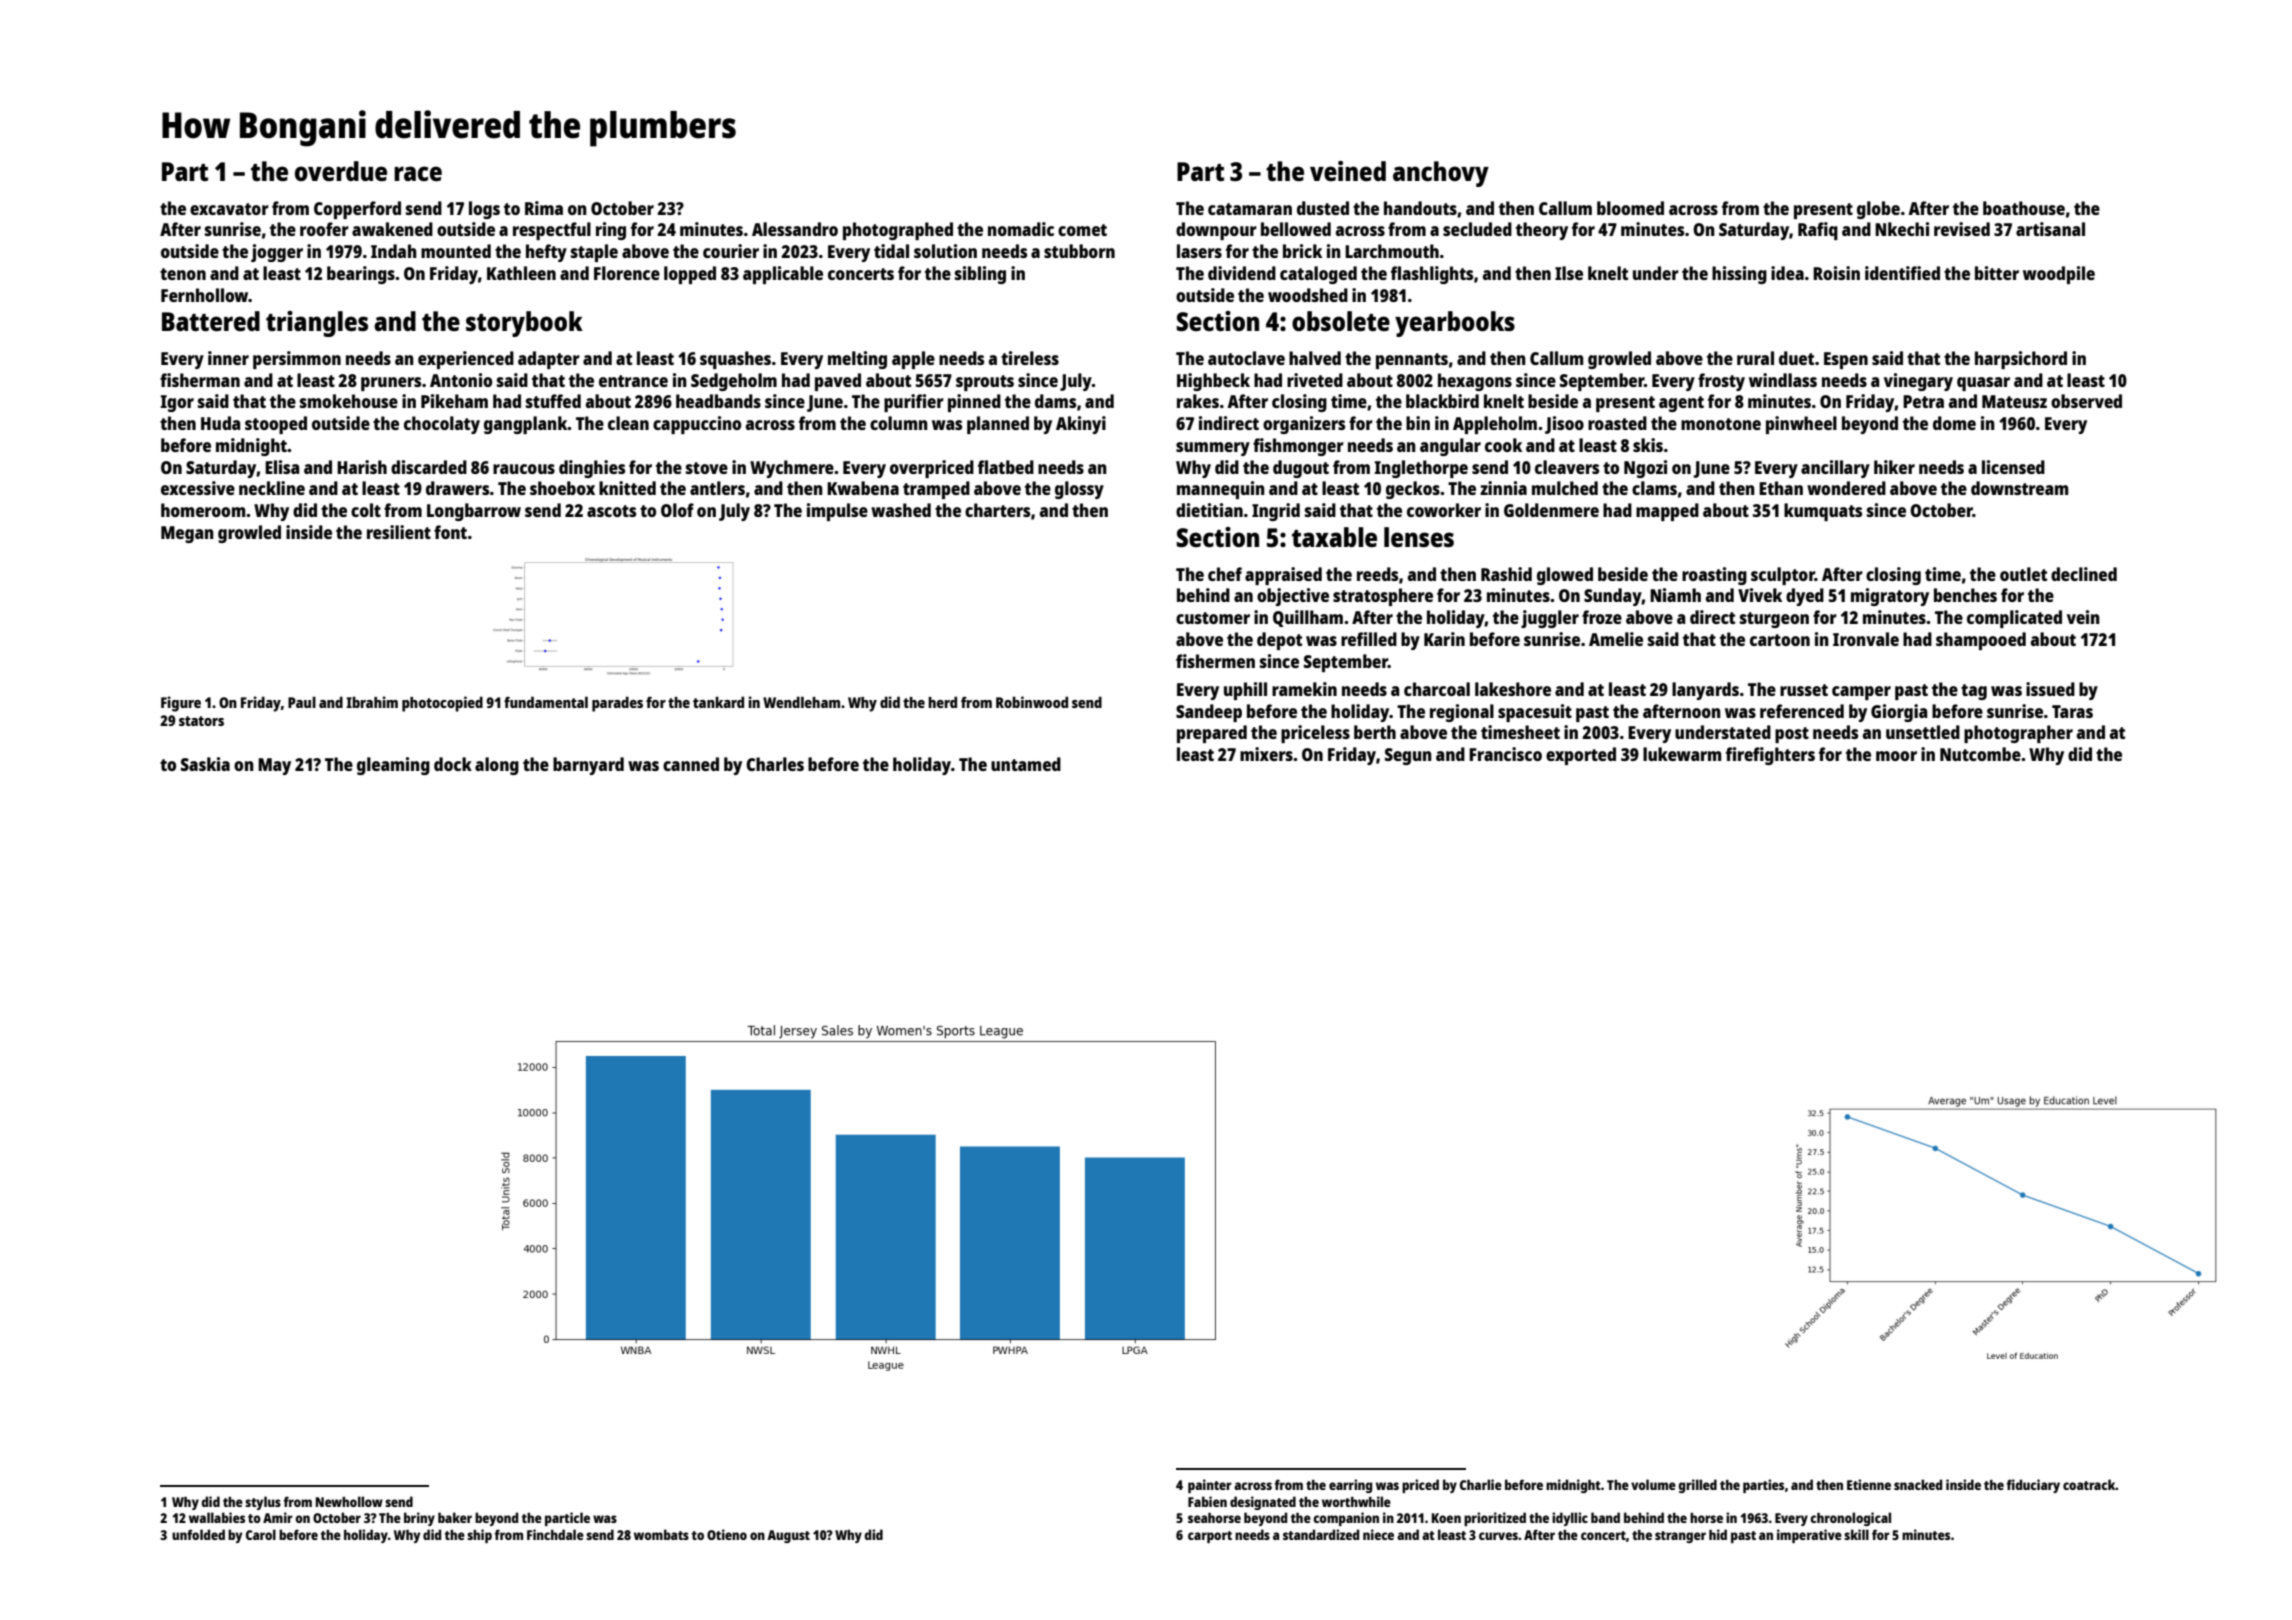  What do you see at coordinates (198, 1534) in the screenshot?
I see `unfolded` at bounding box center [198, 1534].
